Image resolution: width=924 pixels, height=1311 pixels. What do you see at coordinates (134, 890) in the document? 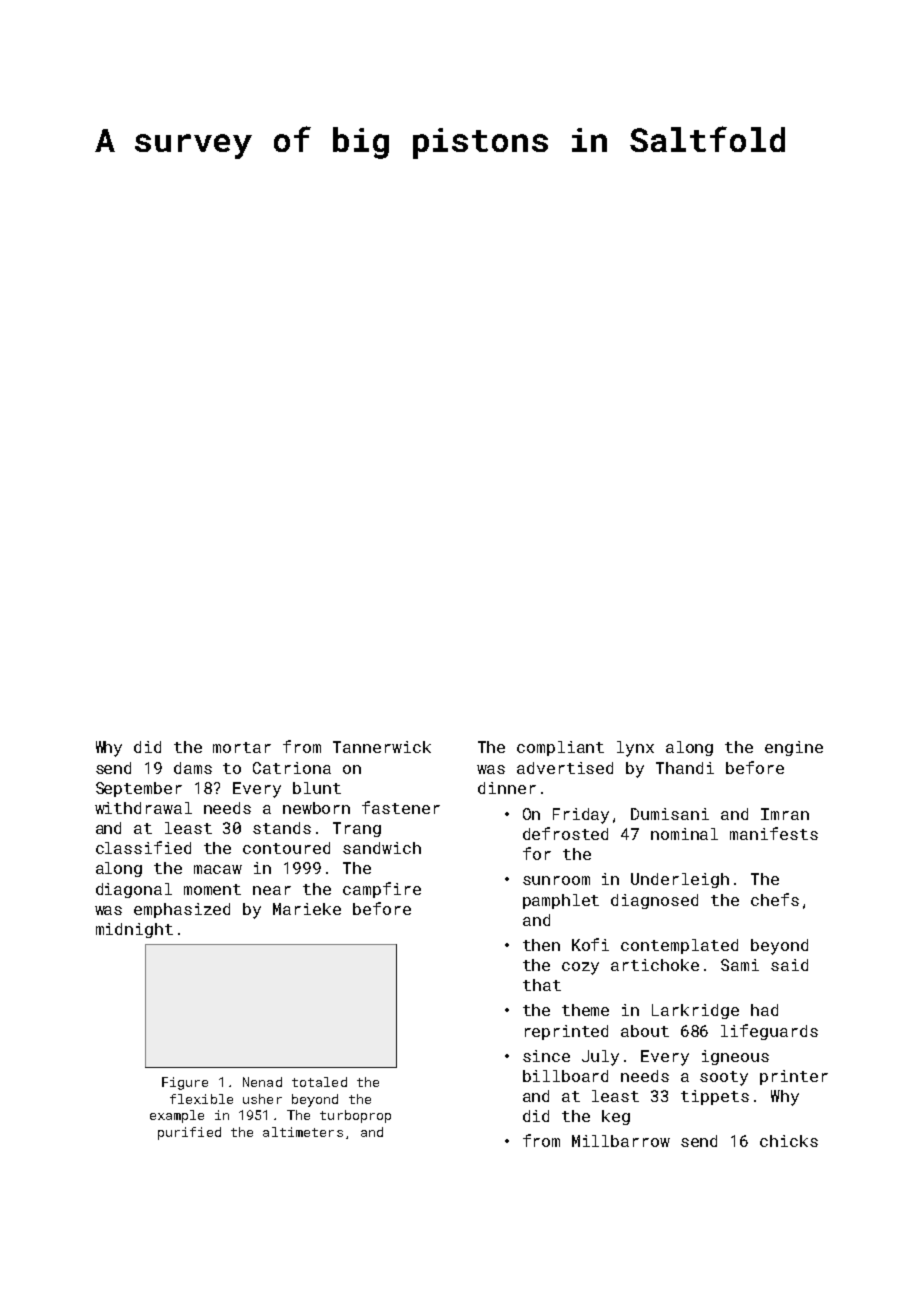
I see `diagonal` at bounding box center [134, 890].
